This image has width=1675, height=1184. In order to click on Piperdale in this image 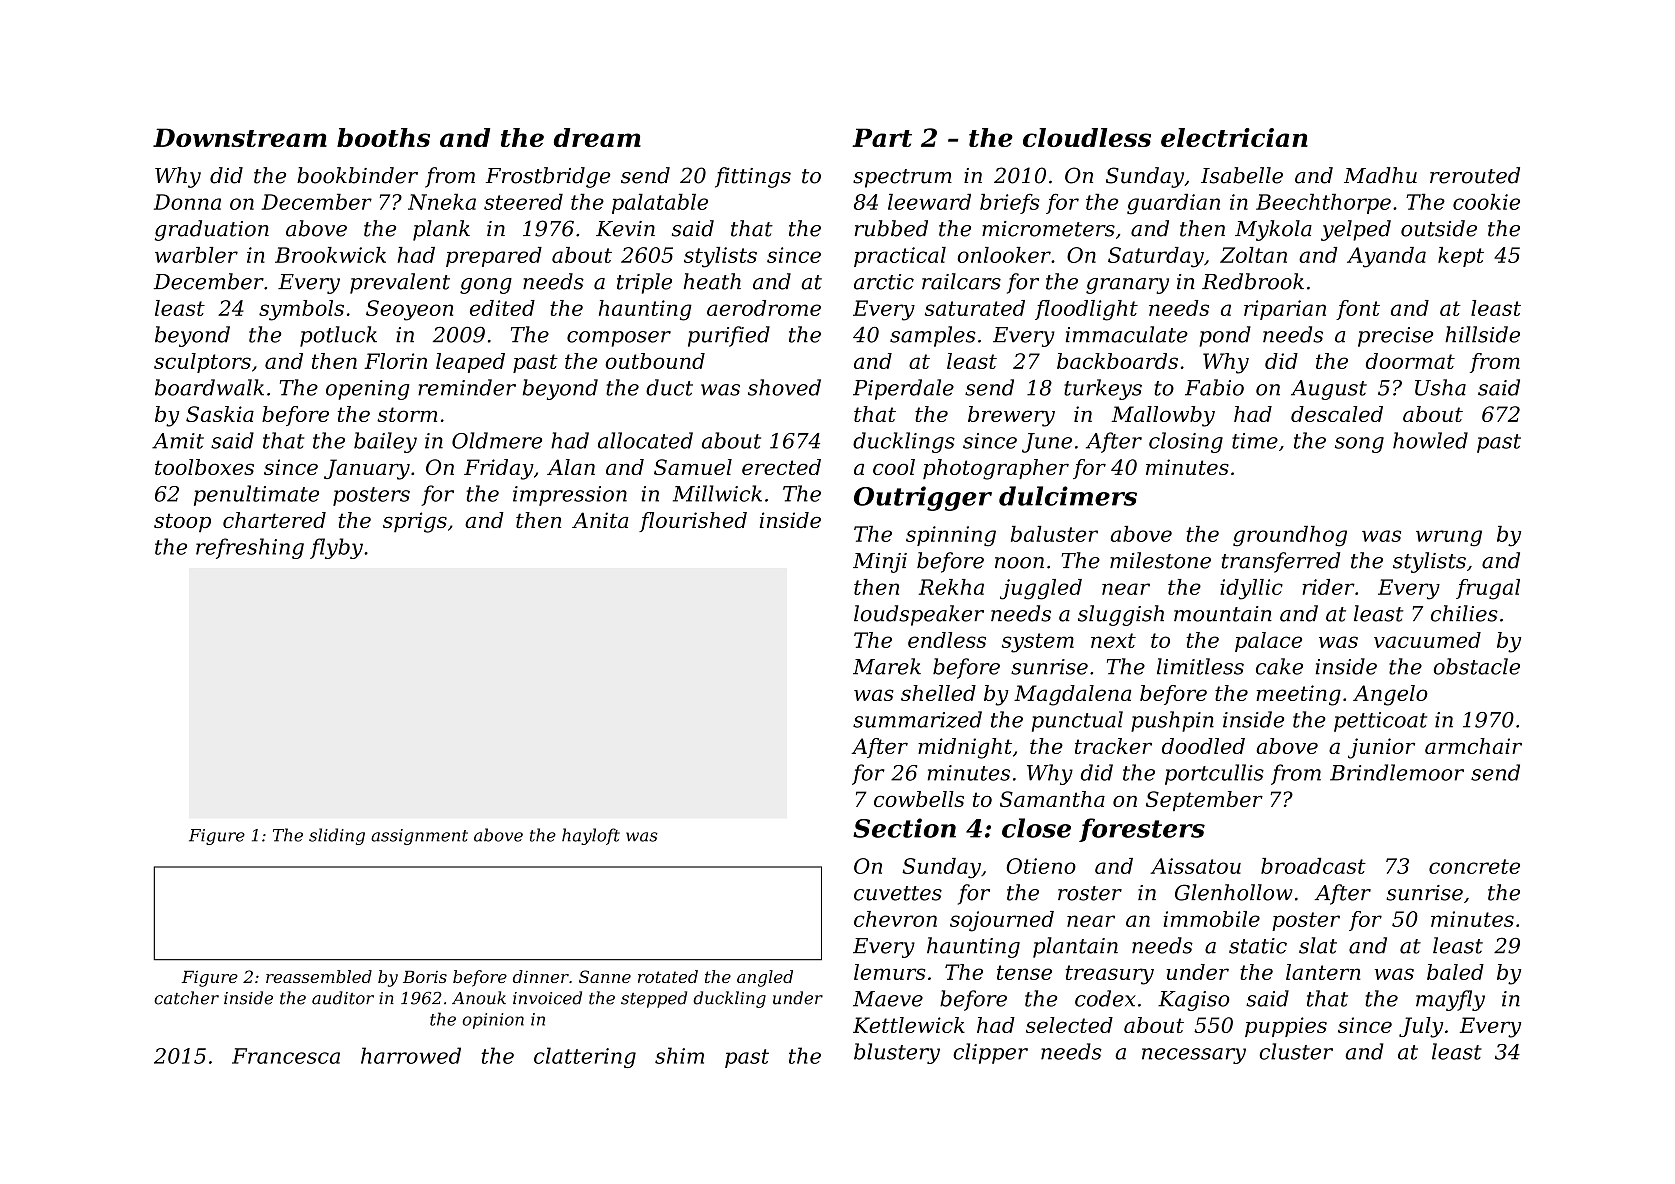, I will do `click(903, 389)`.
